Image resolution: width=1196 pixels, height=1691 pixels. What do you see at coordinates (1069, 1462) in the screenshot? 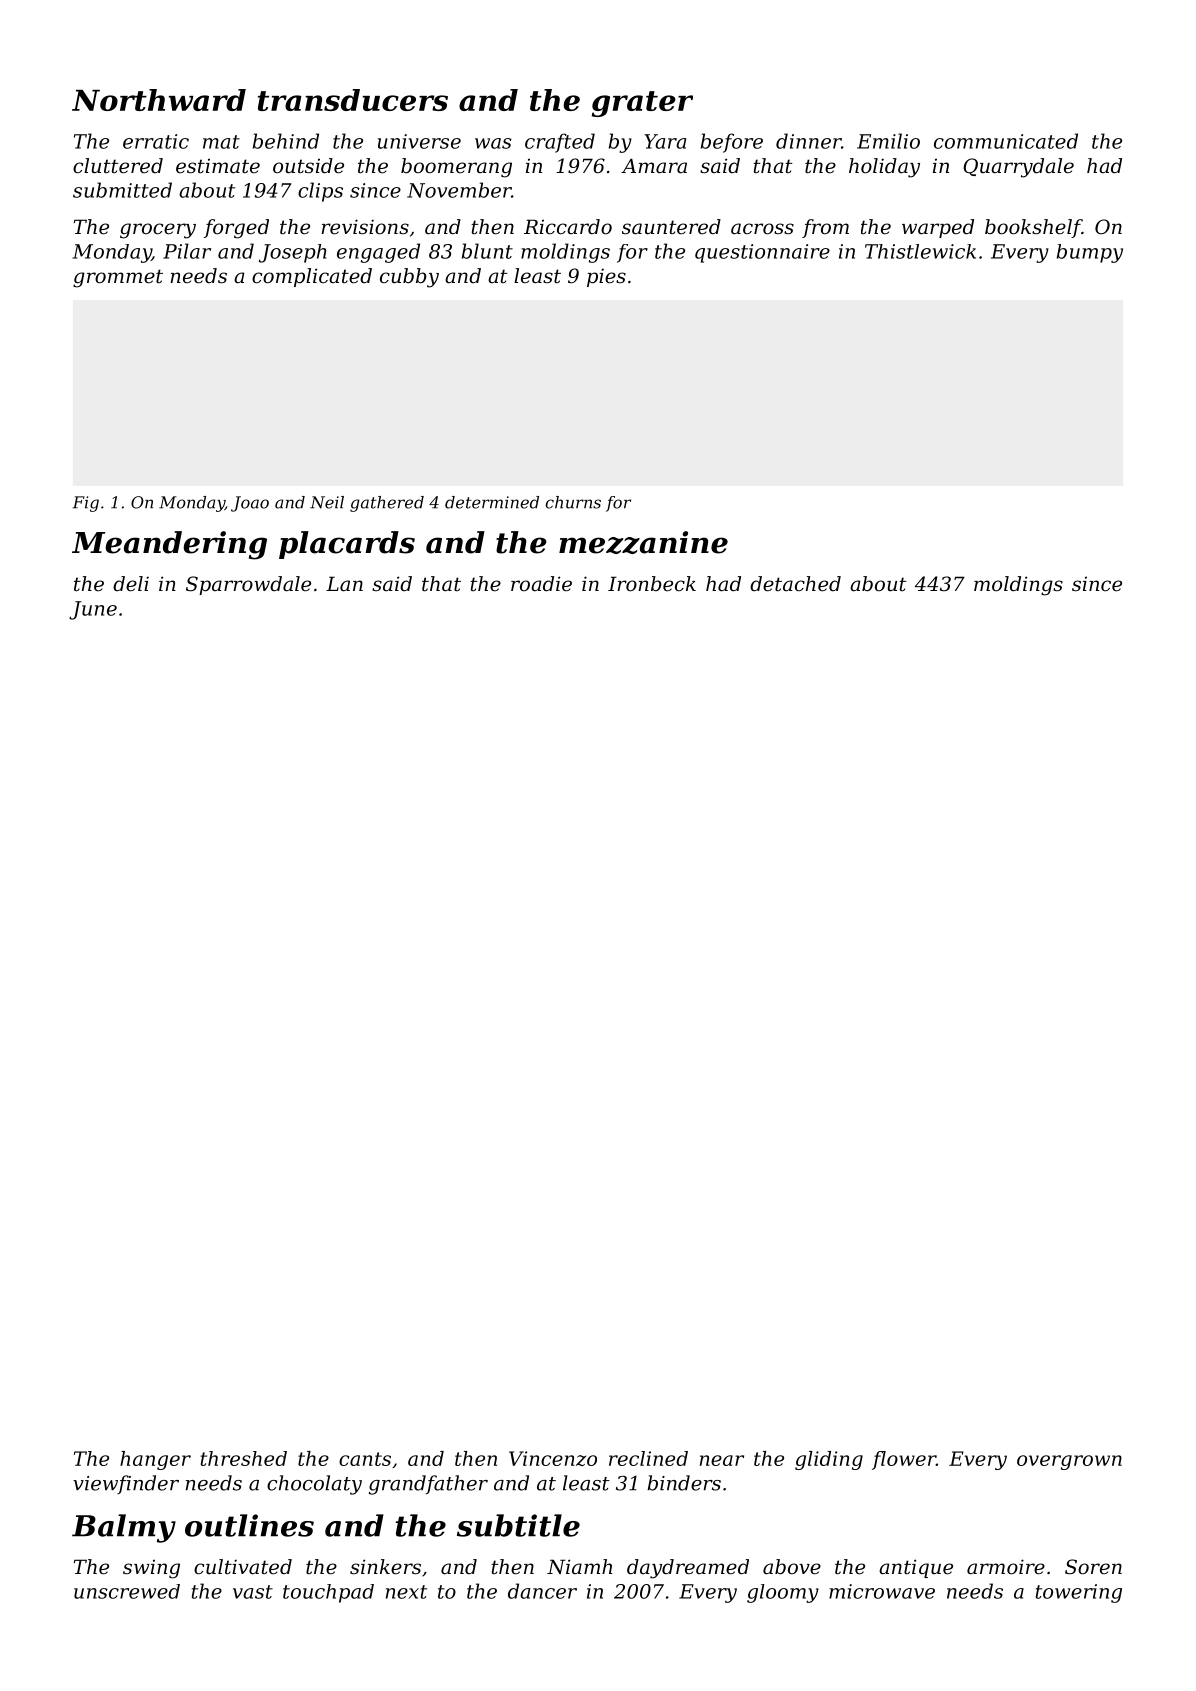
I see `overgrown` at bounding box center [1069, 1462].
